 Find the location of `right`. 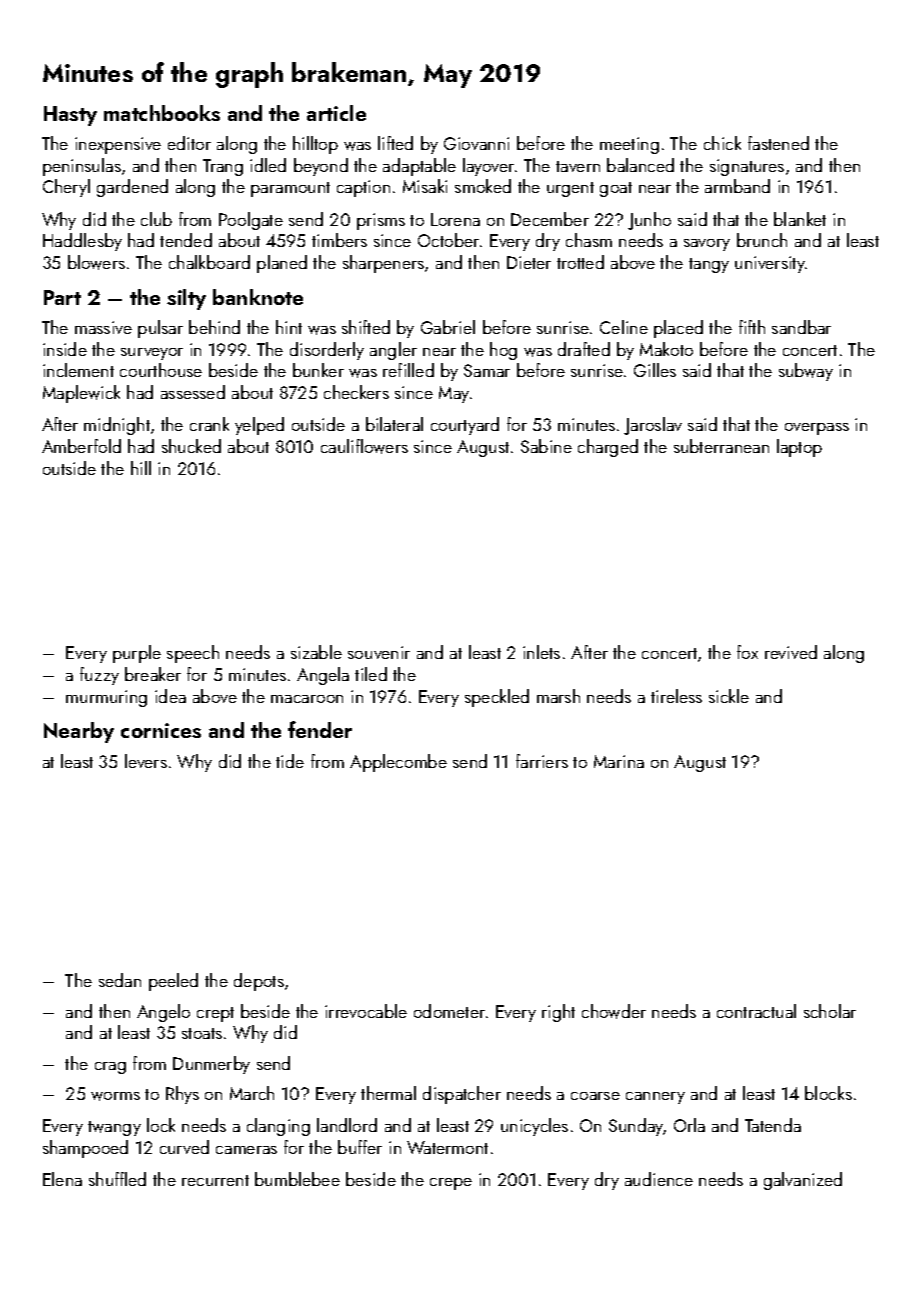

right is located at coordinates (558, 1013).
